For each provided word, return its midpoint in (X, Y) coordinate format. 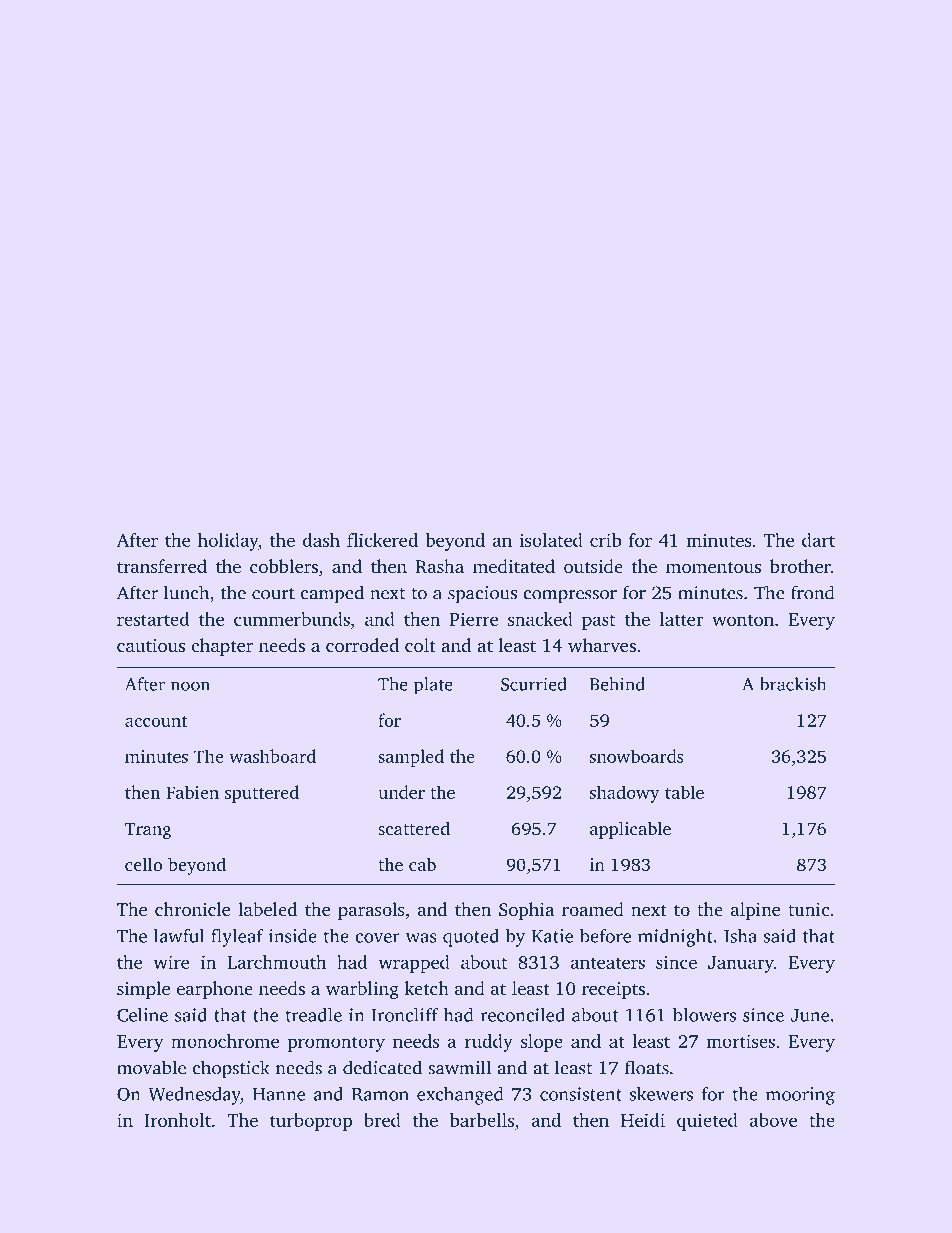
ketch (427, 988)
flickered (382, 540)
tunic (808, 909)
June (810, 1015)
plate (433, 686)
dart (818, 540)
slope (542, 1043)
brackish (793, 684)
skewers (661, 1094)
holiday (228, 542)
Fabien (192, 792)
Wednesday (194, 1096)
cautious (151, 645)
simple (143, 990)
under (401, 792)
